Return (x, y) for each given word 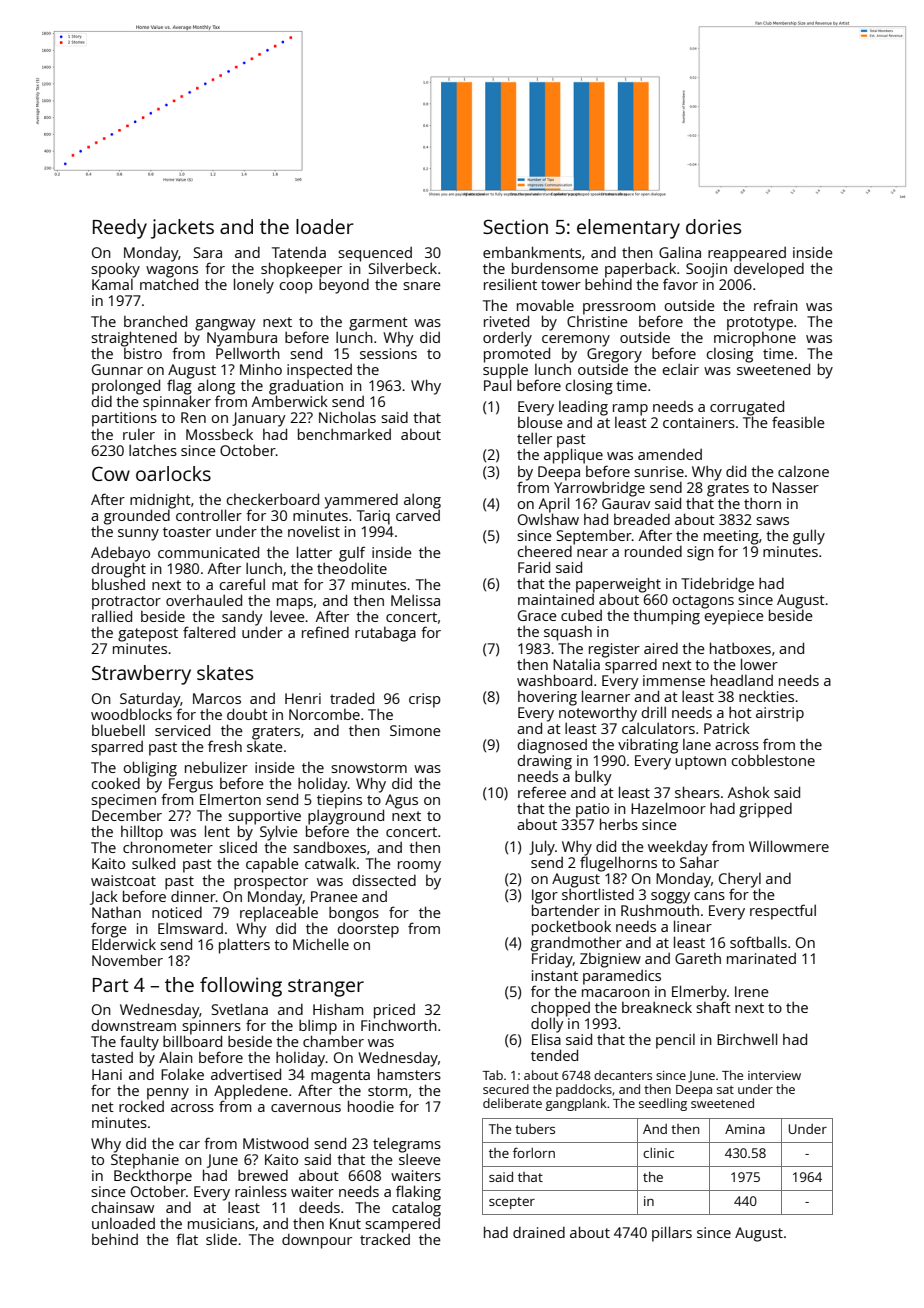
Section (515, 226)
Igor (545, 896)
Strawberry (141, 675)
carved (418, 515)
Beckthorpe (153, 1177)
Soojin (706, 270)
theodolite (352, 568)
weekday (678, 848)
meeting (731, 537)
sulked (153, 863)
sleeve (420, 1159)
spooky (115, 270)
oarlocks (173, 473)
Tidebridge (717, 585)
